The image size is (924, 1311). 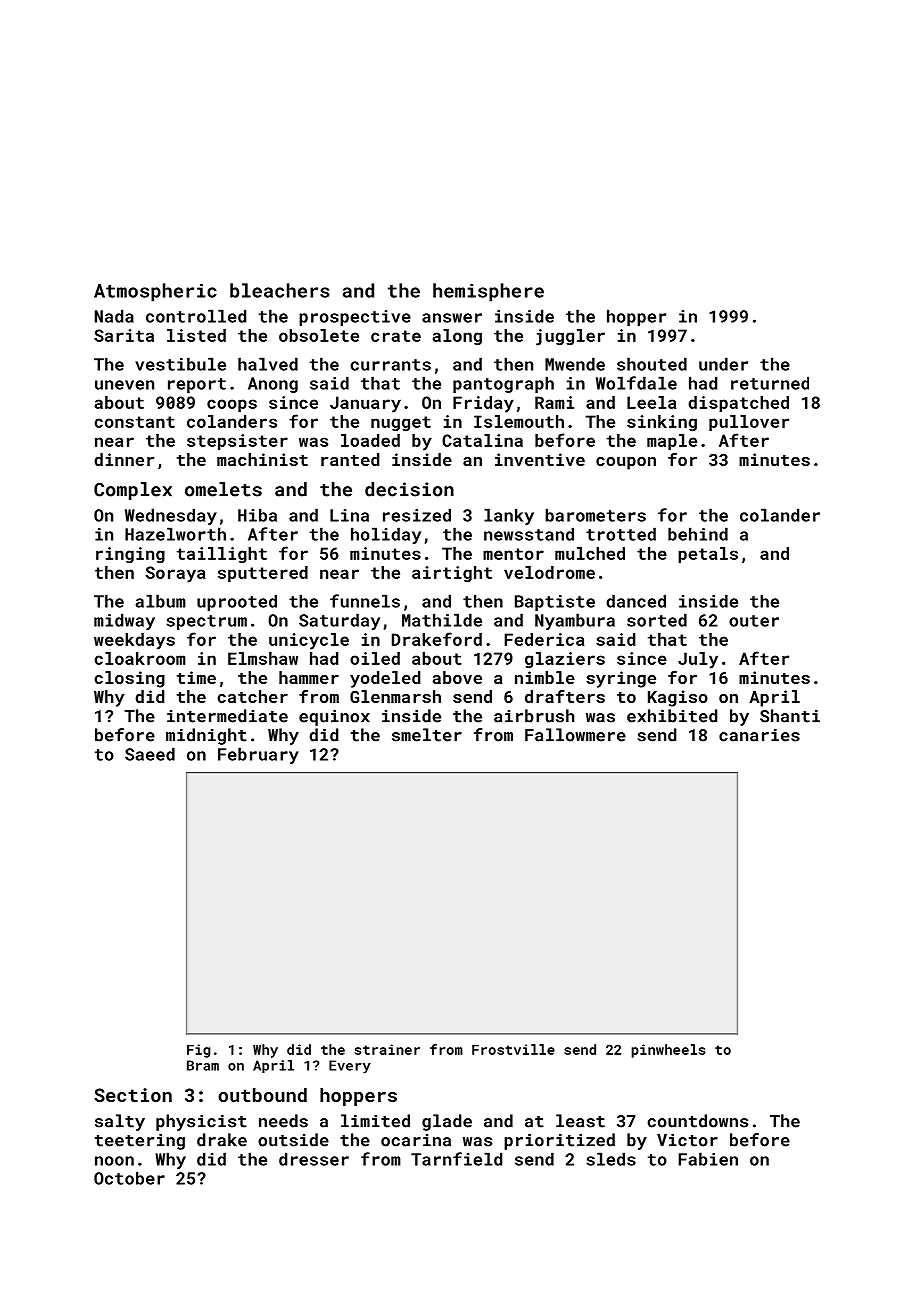 I want to click on outer, so click(x=754, y=621).
